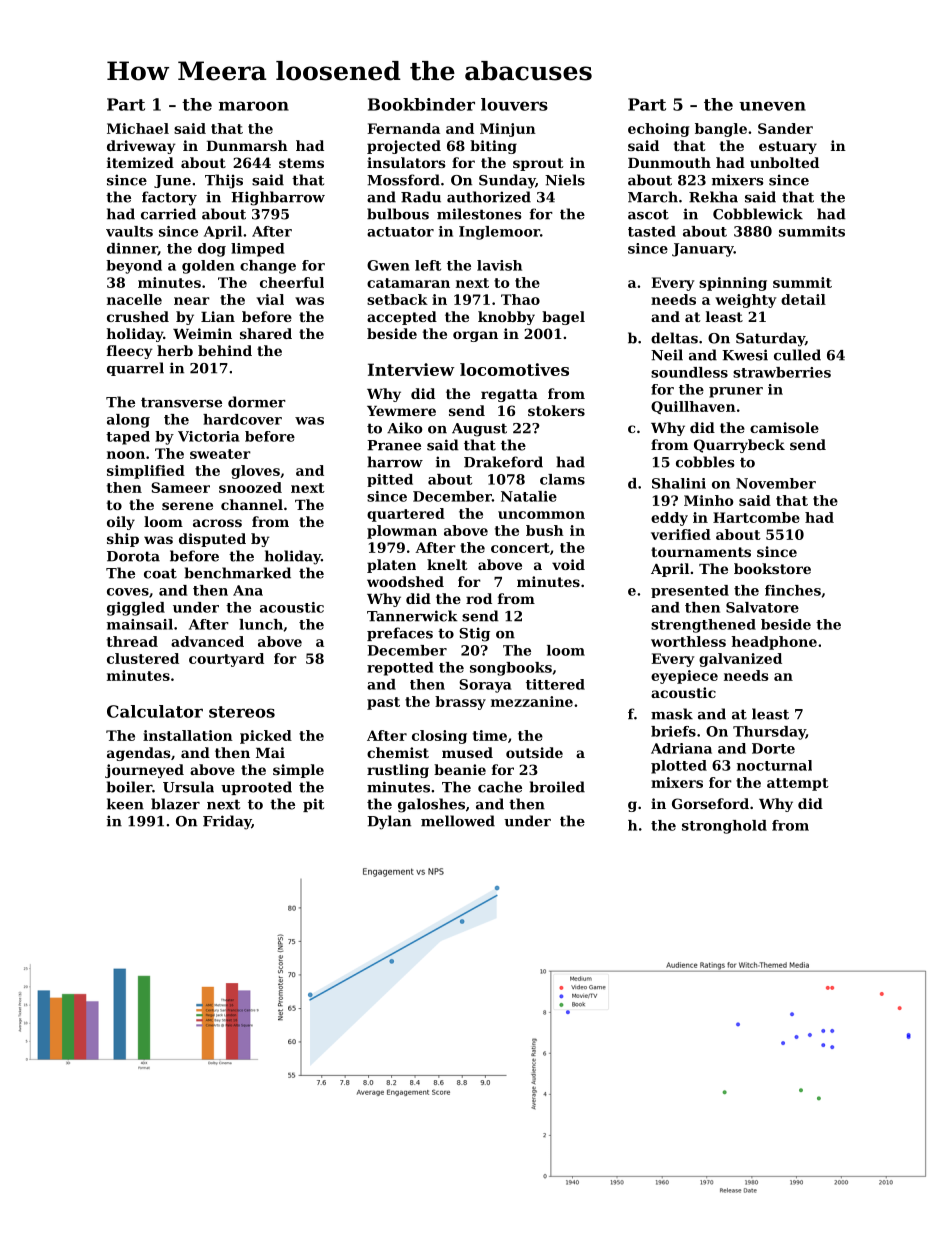 The height and width of the screenshot is (1233, 952). What do you see at coordinates (532, 701) in the screenshot?
I see `mezzanine` at bounding box center [532, 701].
